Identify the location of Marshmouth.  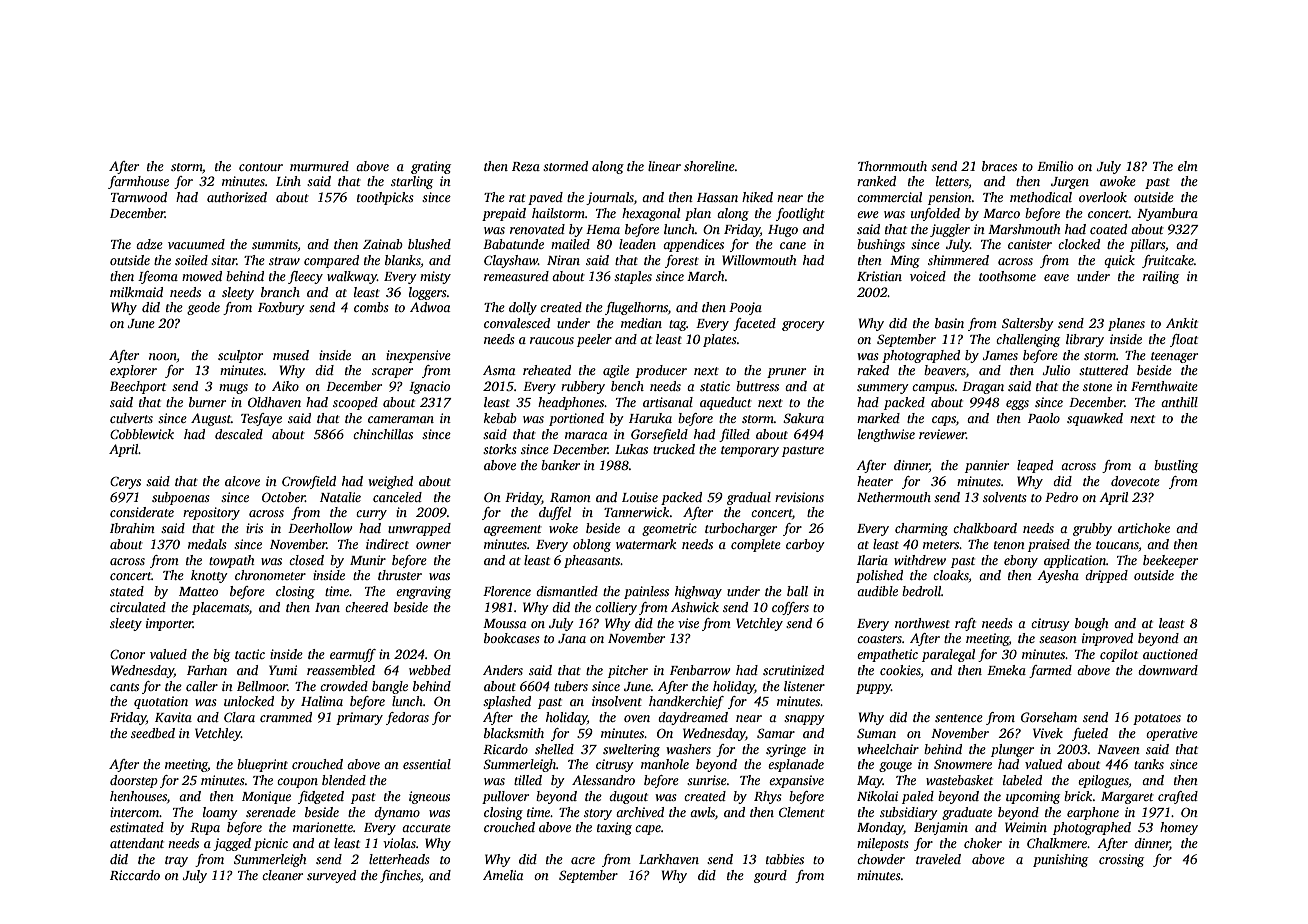
(1024, 229).
